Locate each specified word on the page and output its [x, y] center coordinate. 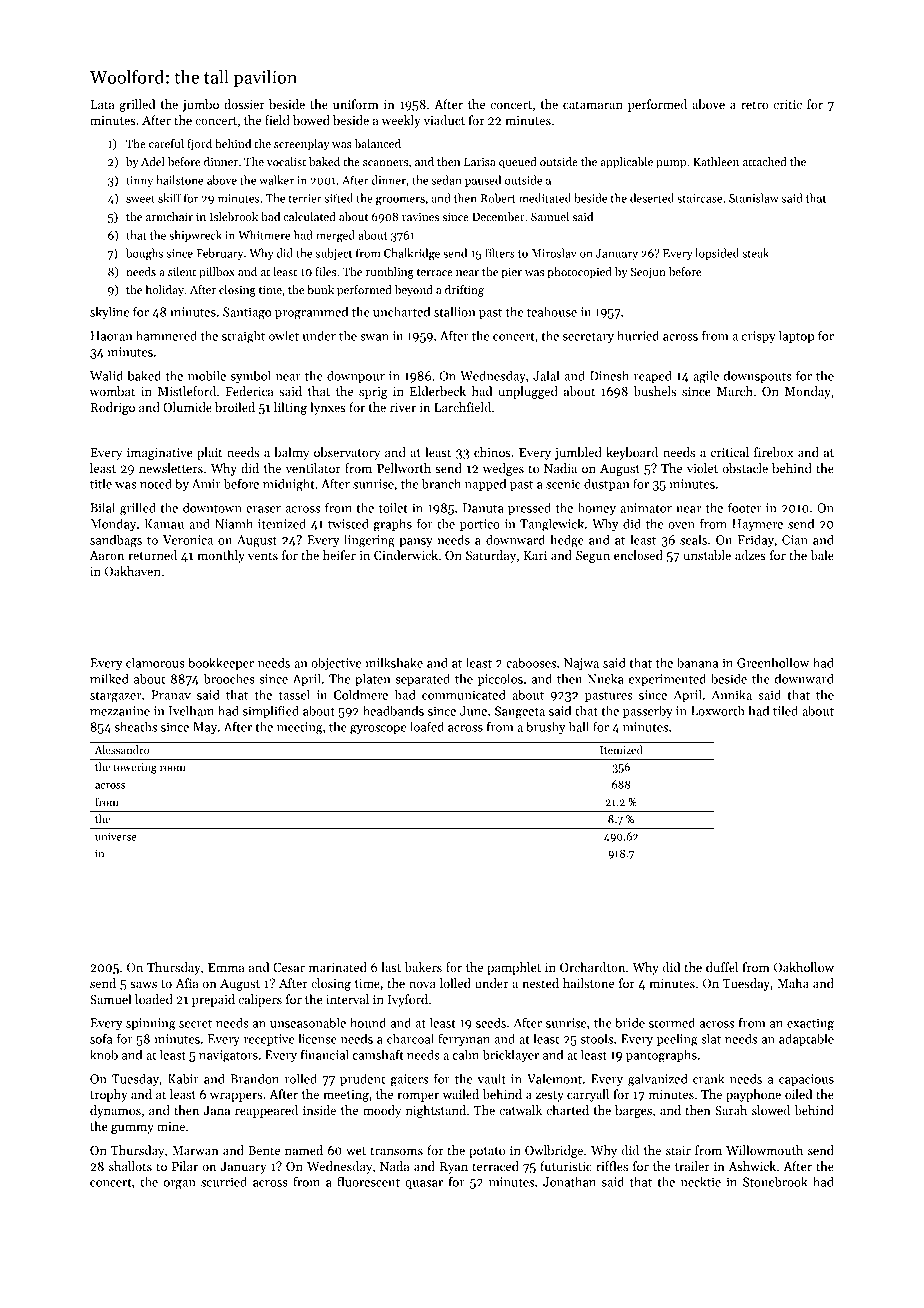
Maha [793, 983]
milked [109, 678]
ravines [420, 216]
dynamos [115, 1111]
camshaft [378, 1054]
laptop [796, 336]
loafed [427, 726]
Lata [102, 104]
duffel [722, 967]
